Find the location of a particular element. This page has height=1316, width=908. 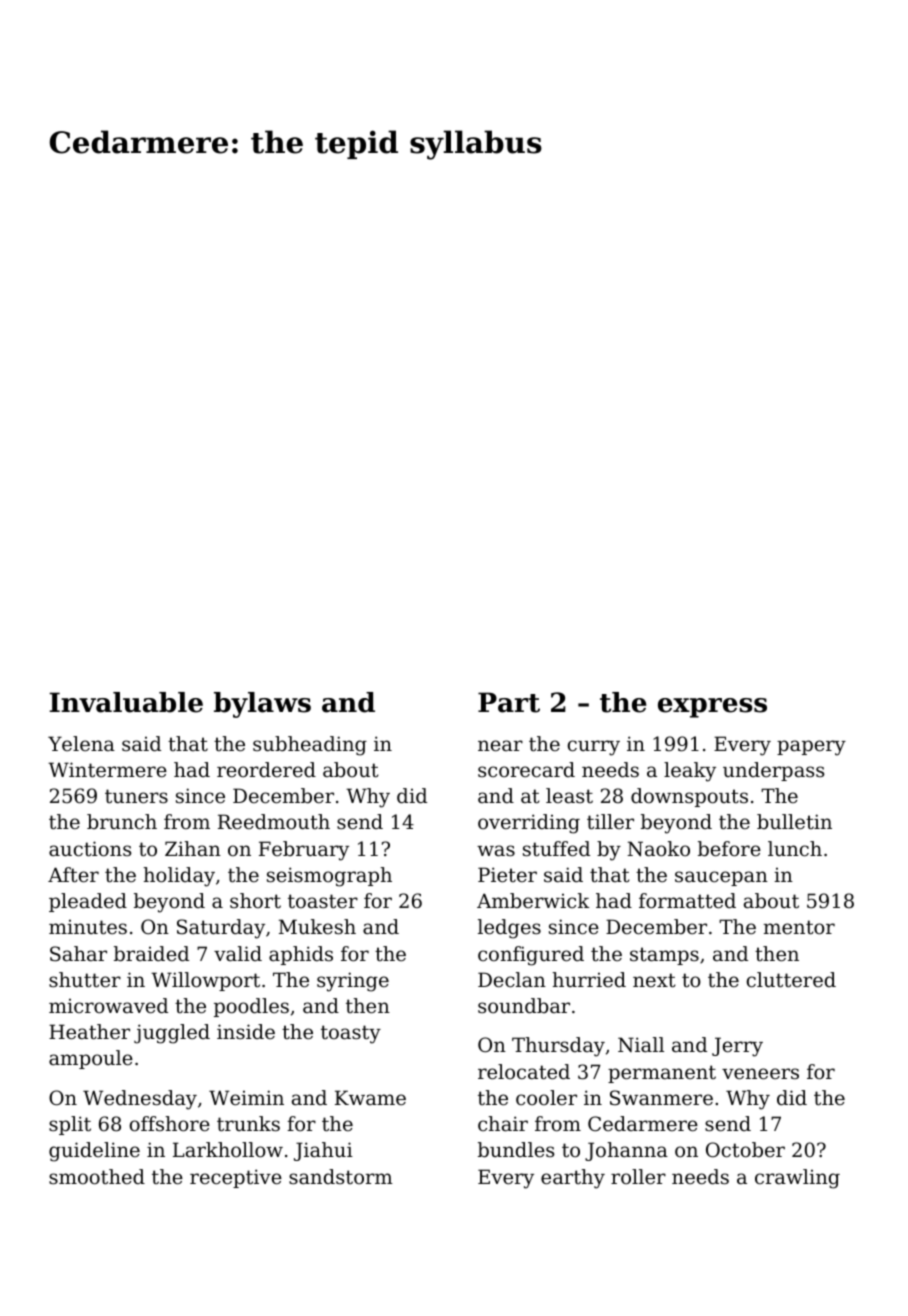

near is located at coordinates (500, 746).
